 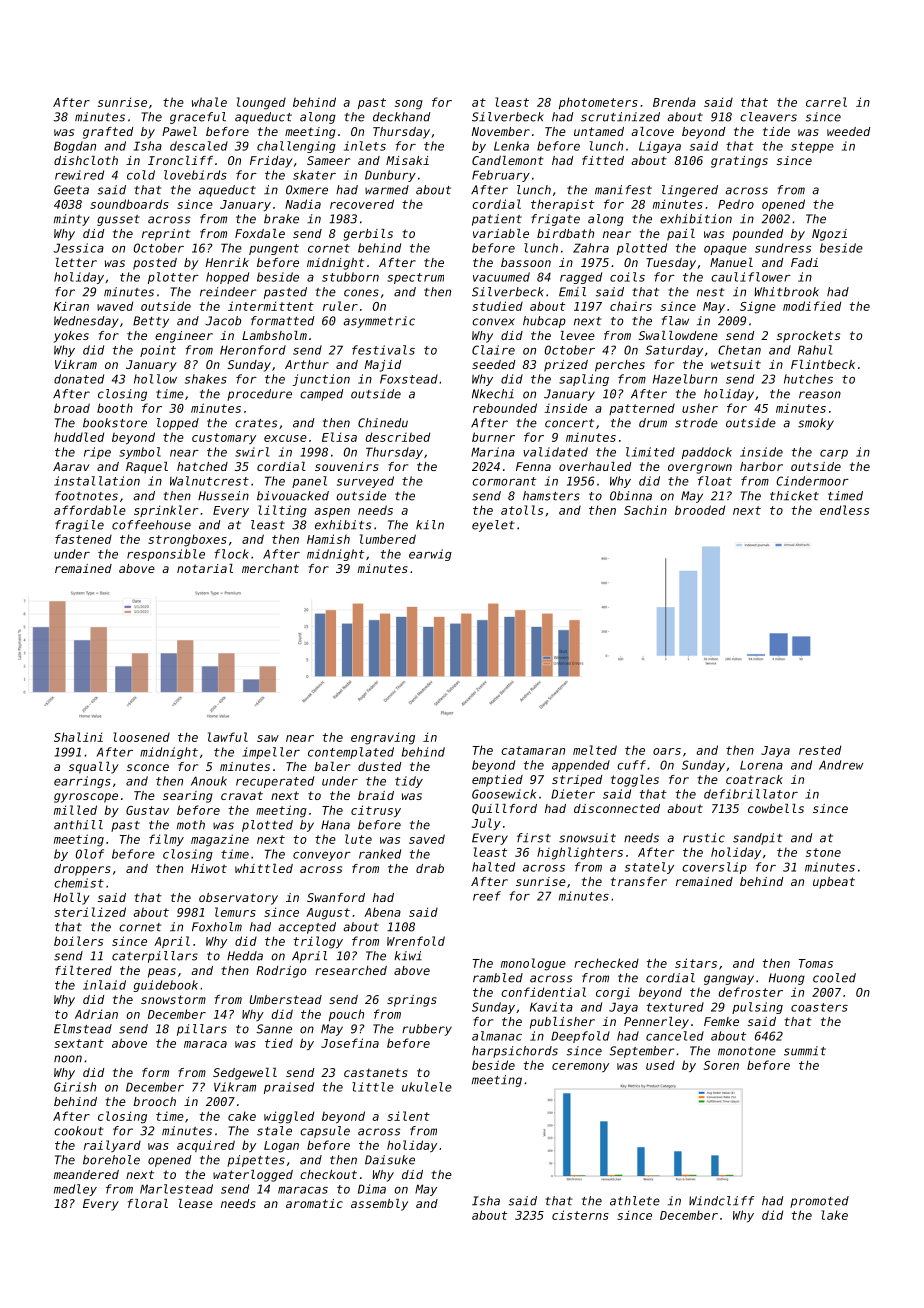 I want to click on Majid, so click(x=383, y=366).
